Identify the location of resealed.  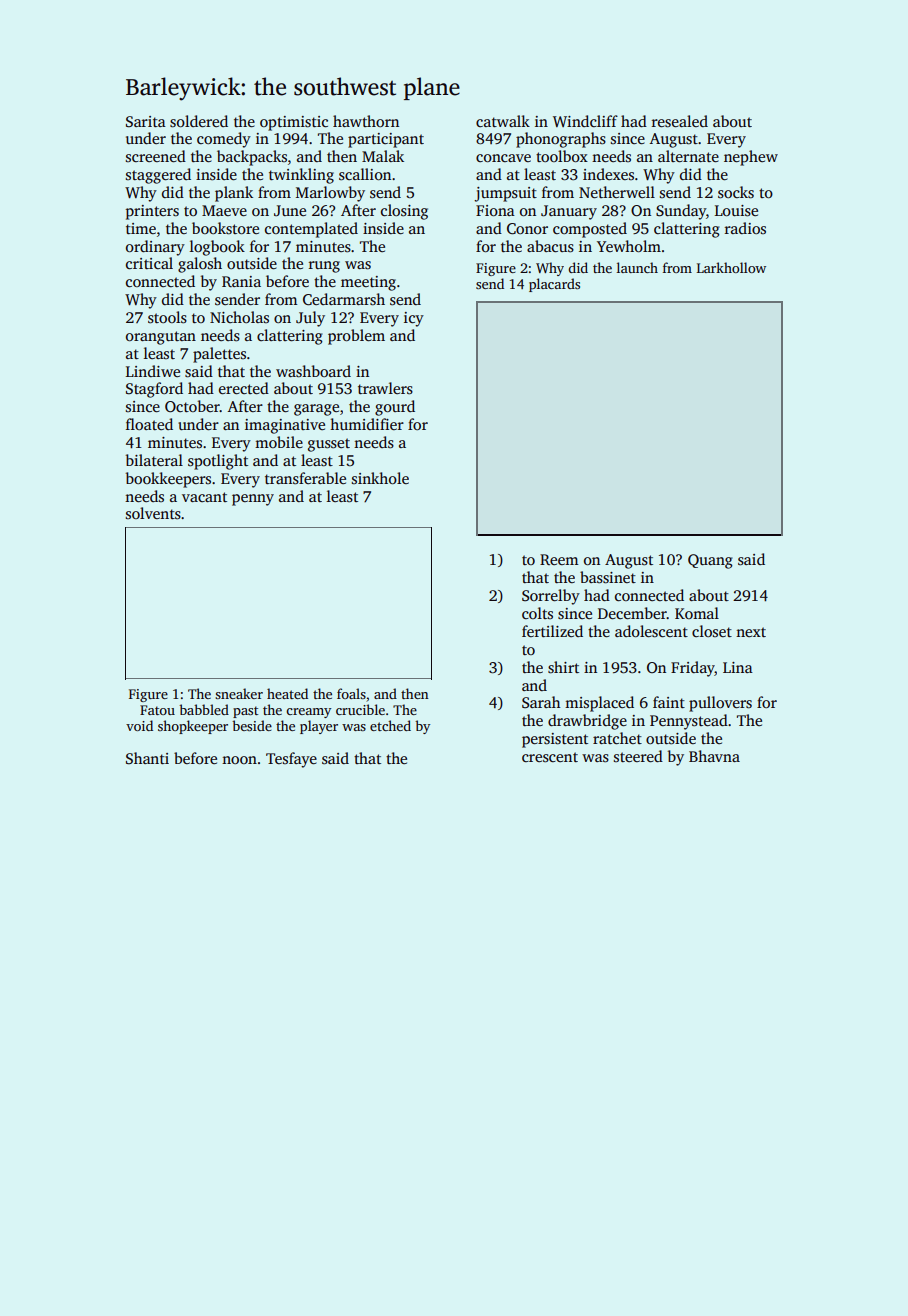
(679, 121).
